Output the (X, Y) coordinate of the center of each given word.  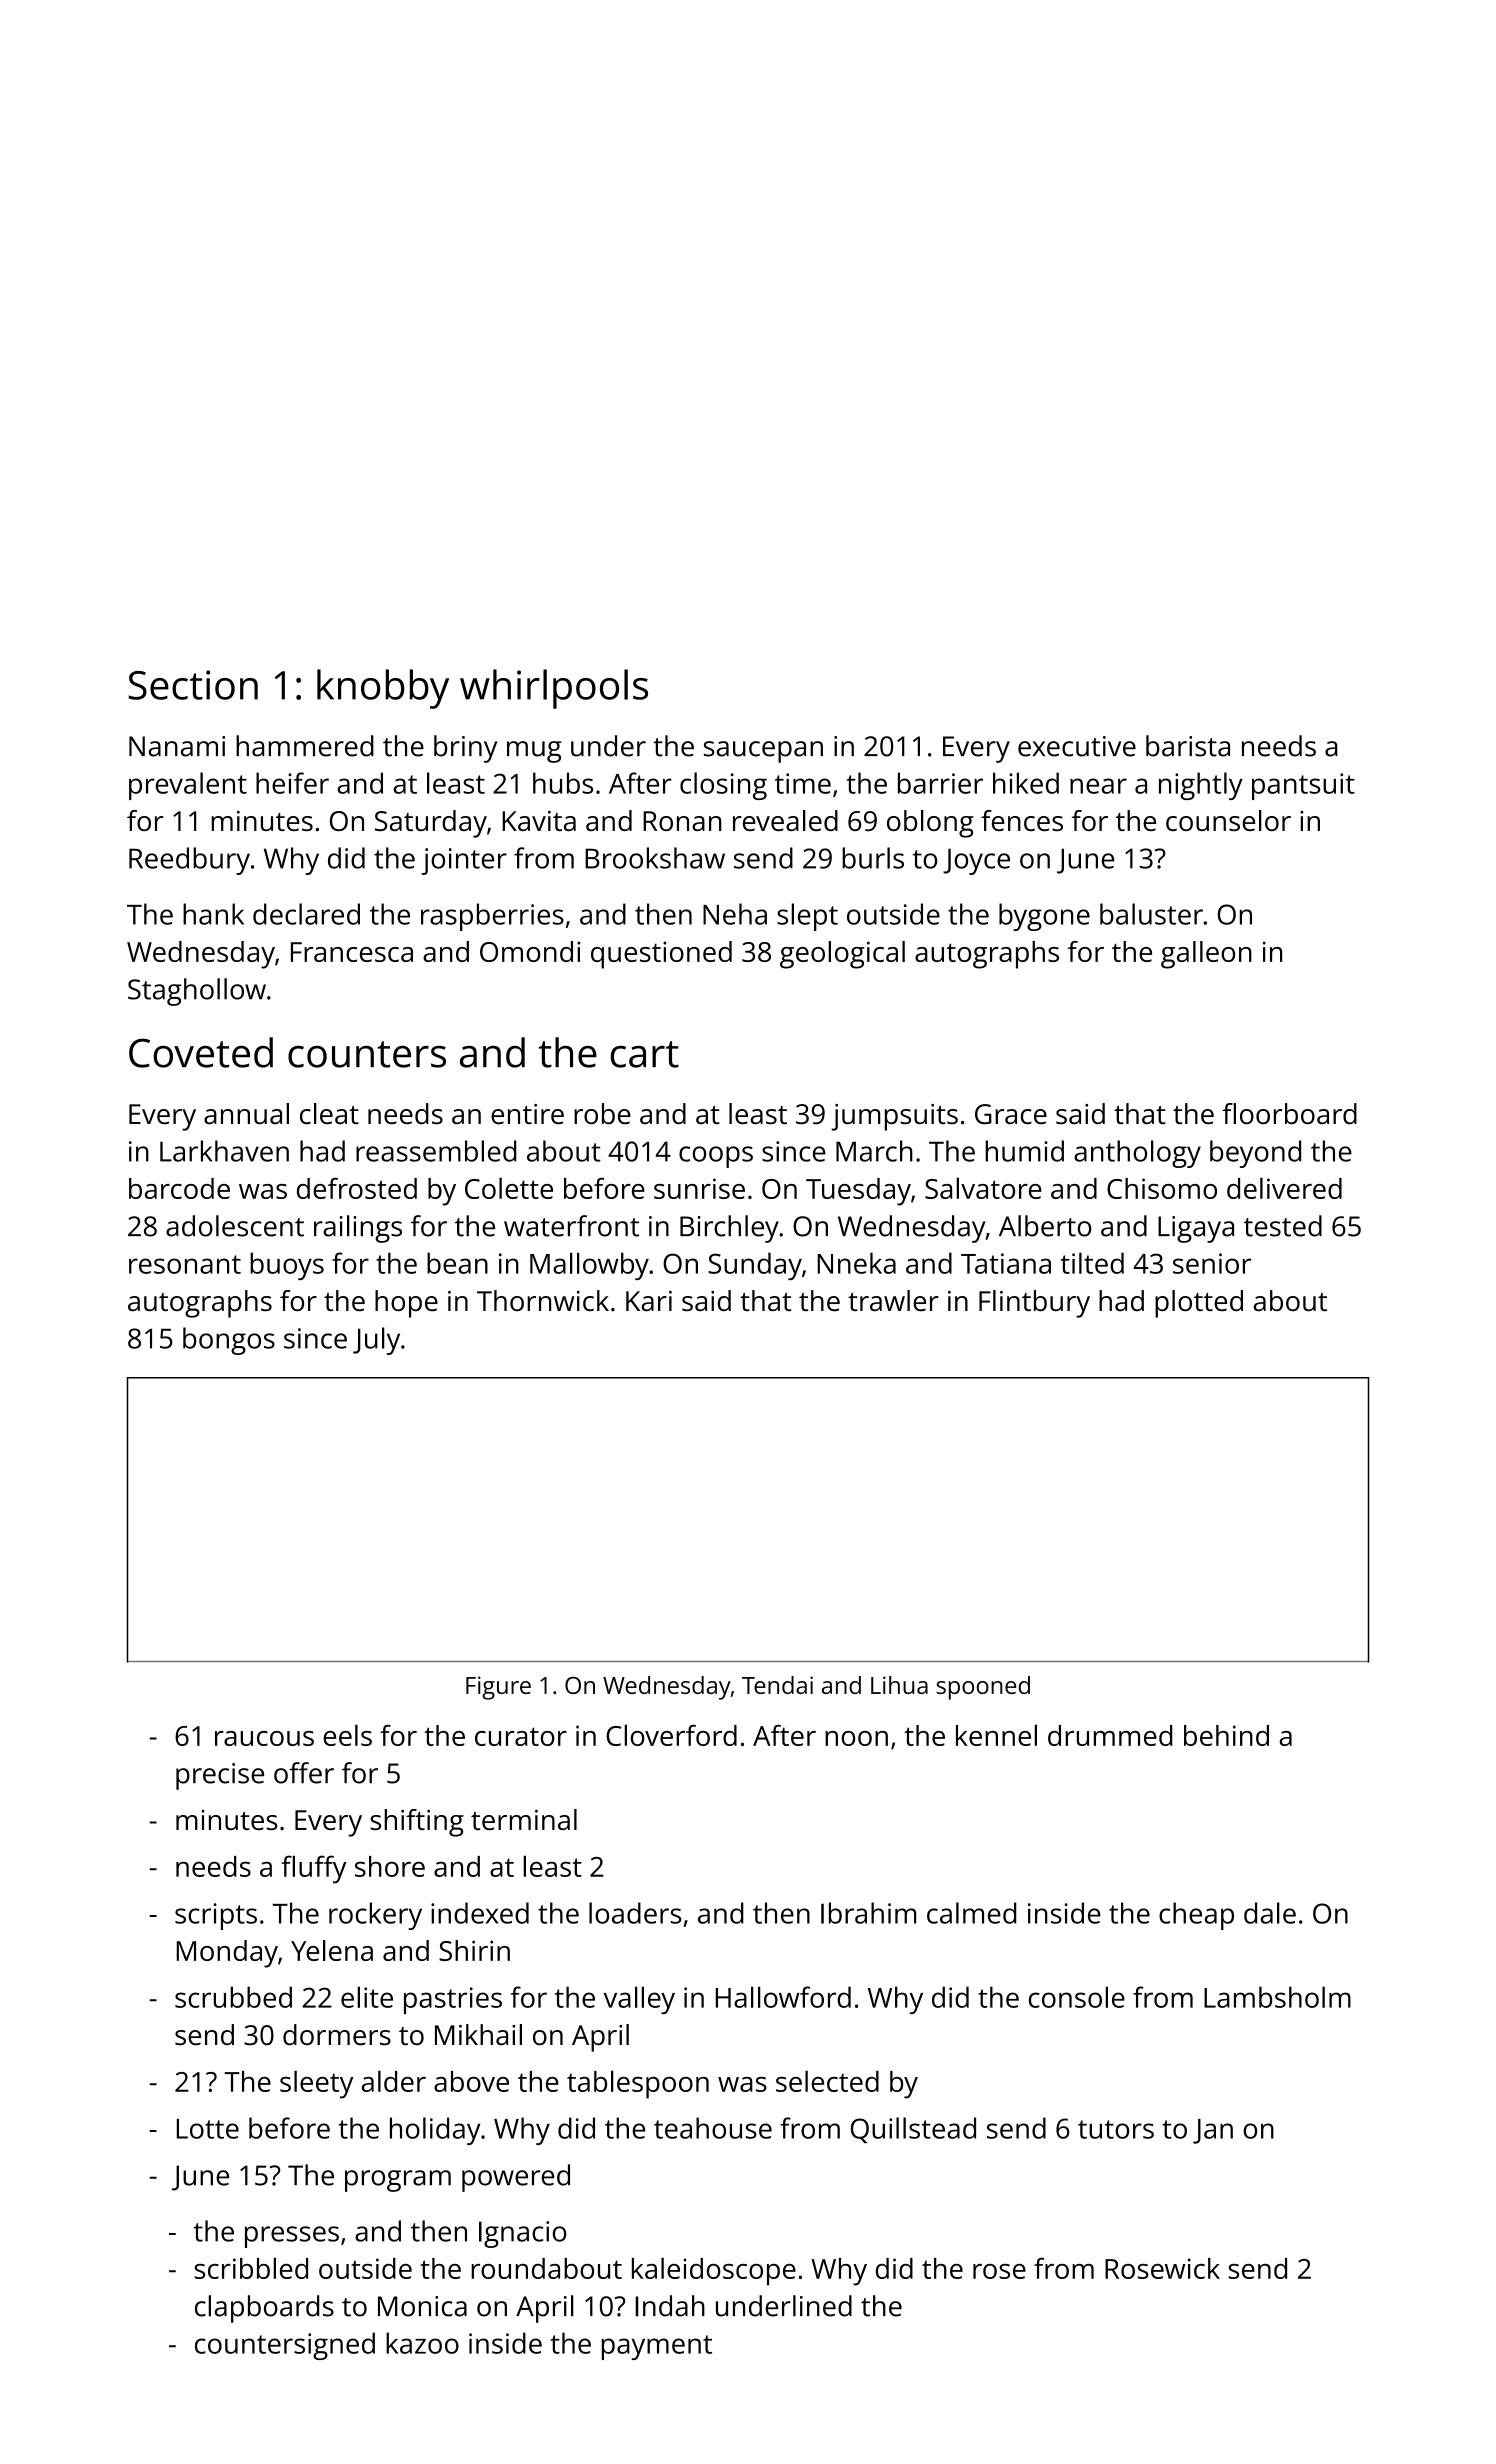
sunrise (699, 1188)
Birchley (729, 1229)
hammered (305, 746)
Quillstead (913, 2130)
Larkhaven (224, 1151)
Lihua (899, 1685)
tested (1283, 1226)
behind (1226, 1735)
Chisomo (1162, 1188)
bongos (229, 1341)
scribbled (251, 2268)
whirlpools (554, 689)
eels (347, 1735)
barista (1188, 746)
